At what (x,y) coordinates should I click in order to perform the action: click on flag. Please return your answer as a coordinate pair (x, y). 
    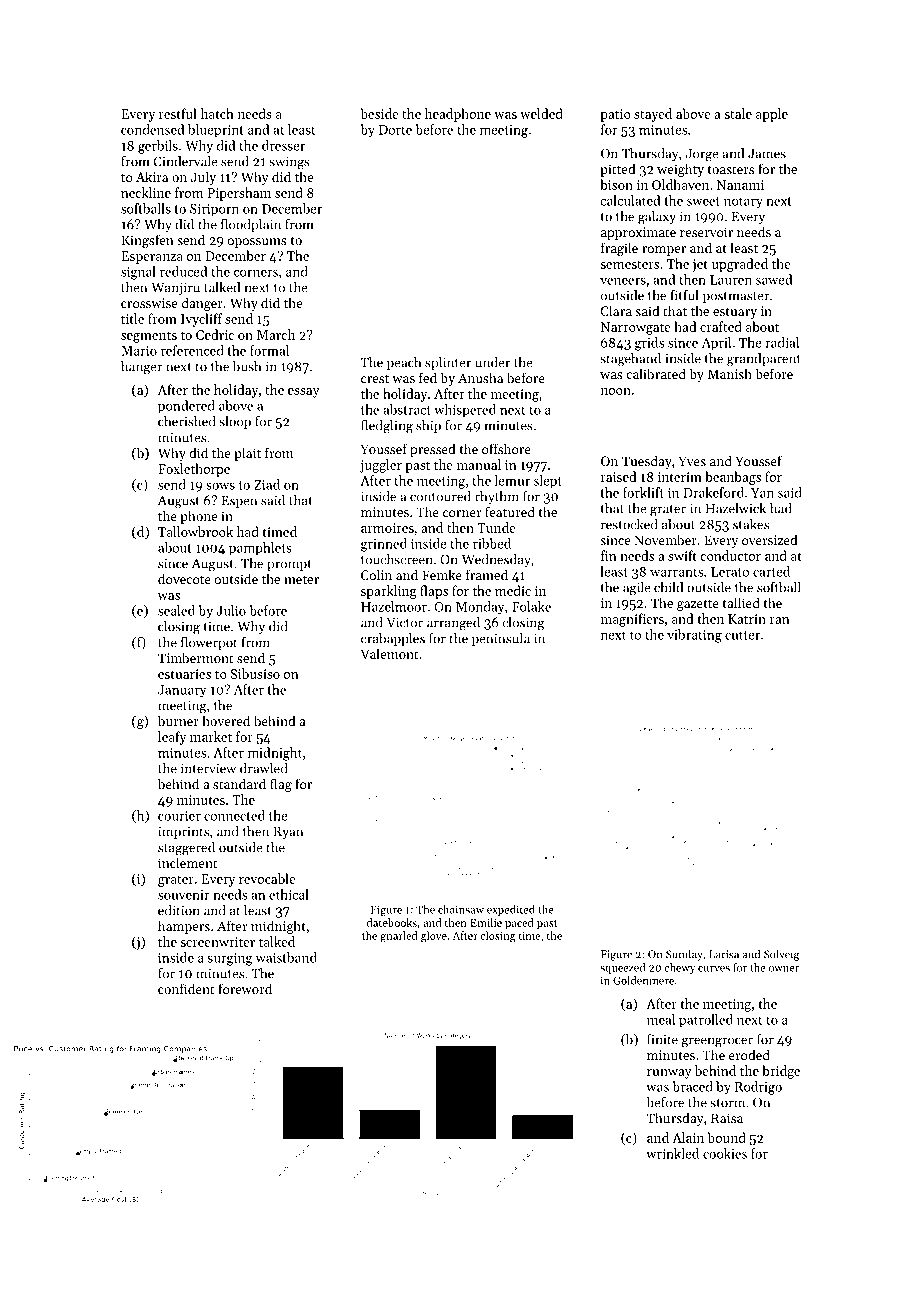
    Looking at the image, I should click on (281, 785).
